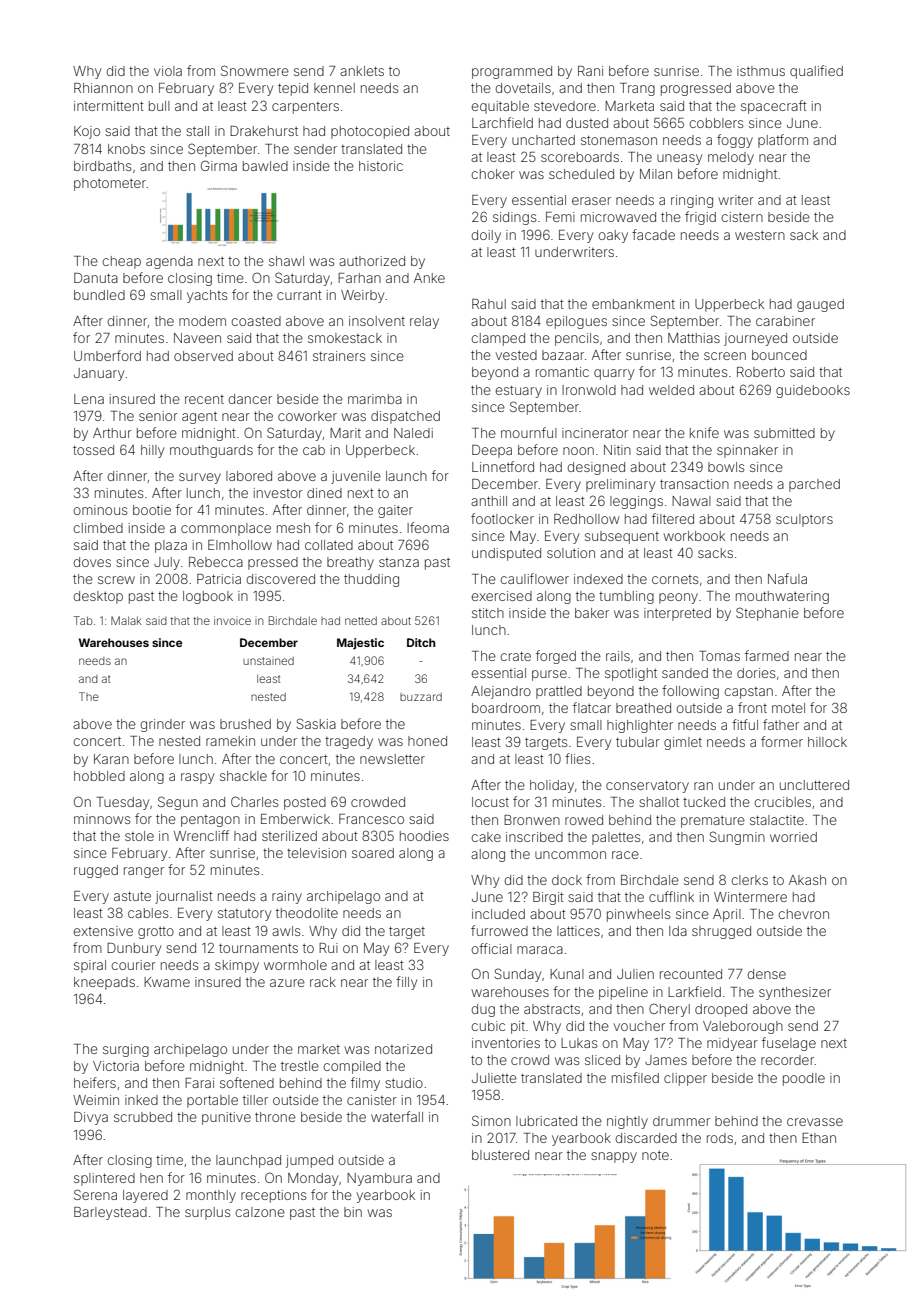  I want to click on locust, so click(490, 802).
